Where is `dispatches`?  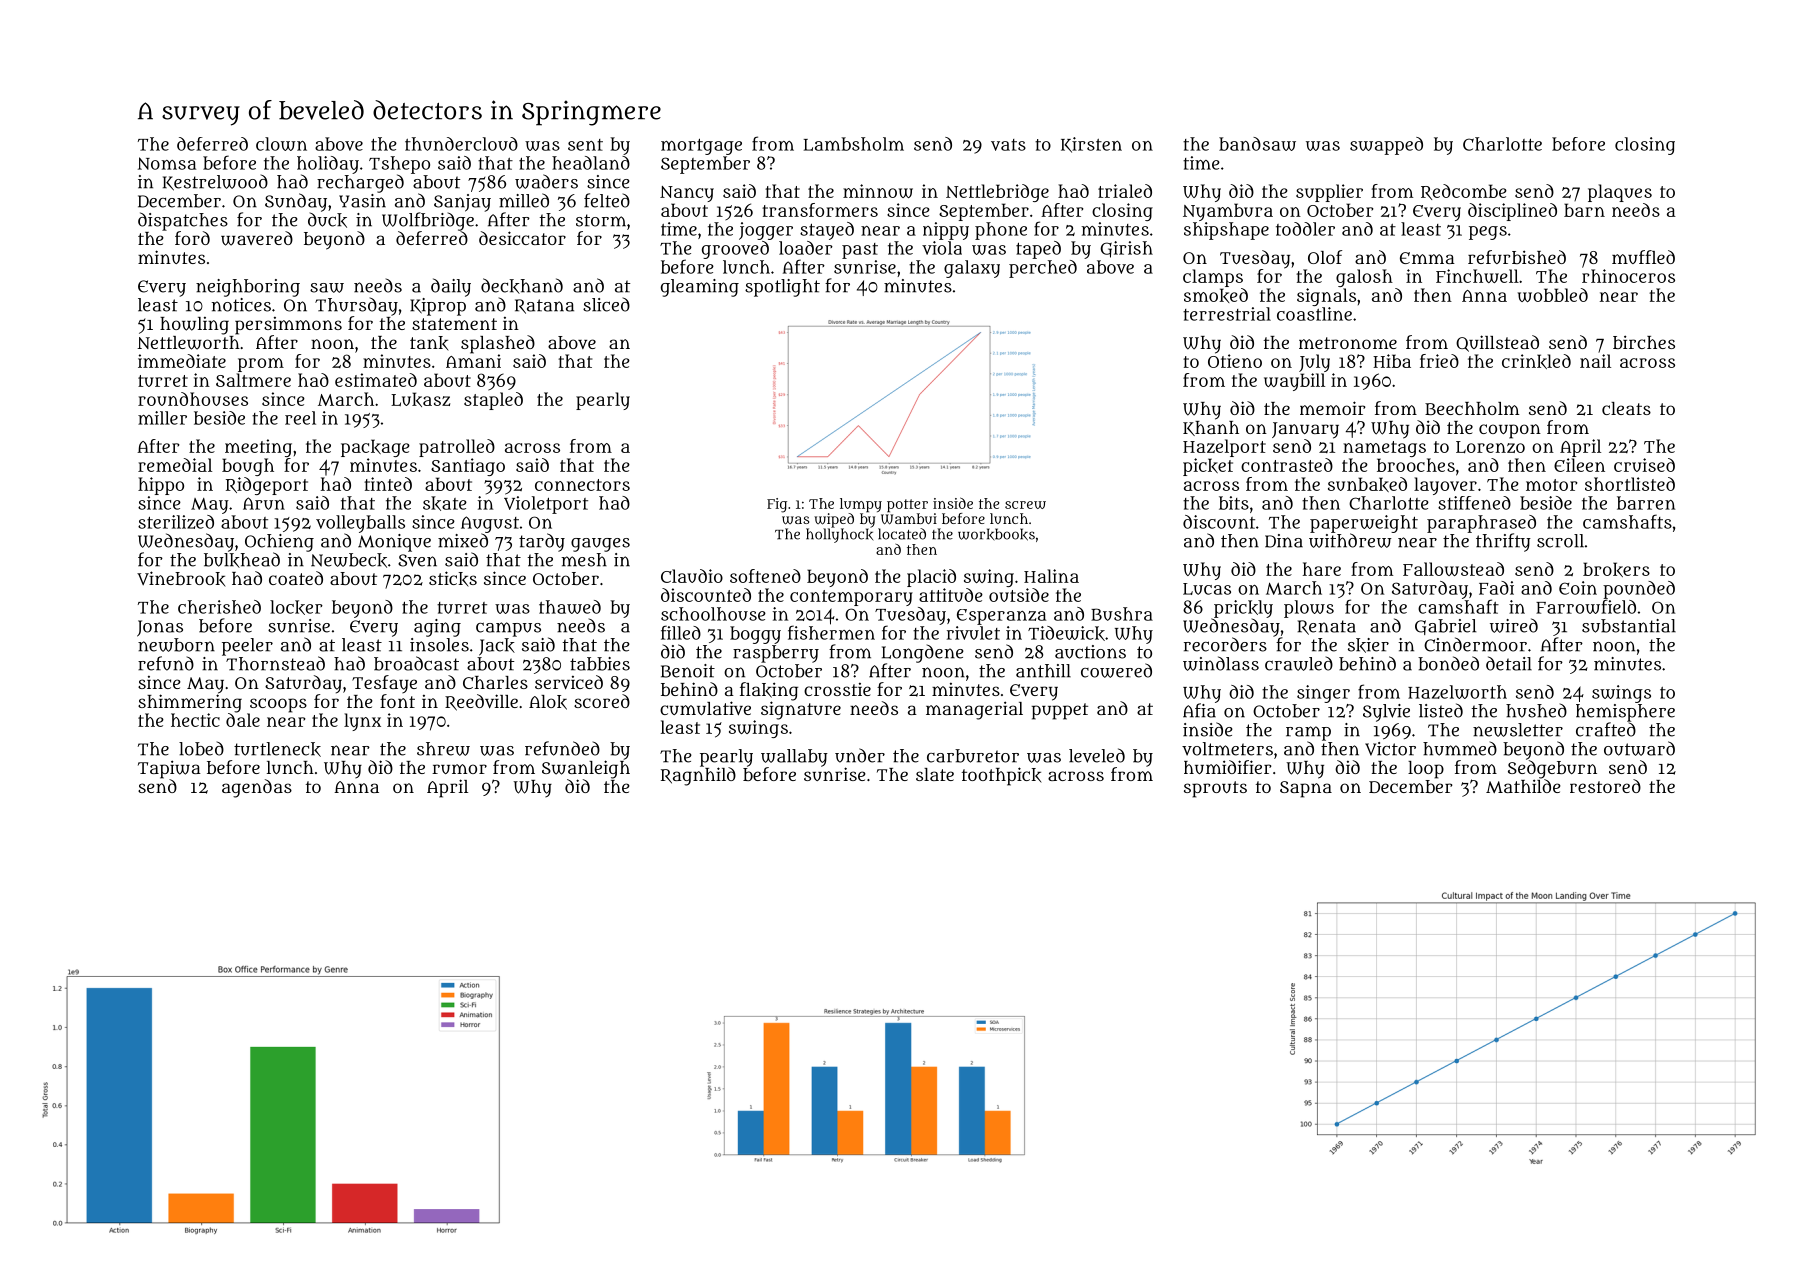
dispatches is located at coordinates (183, 221).
